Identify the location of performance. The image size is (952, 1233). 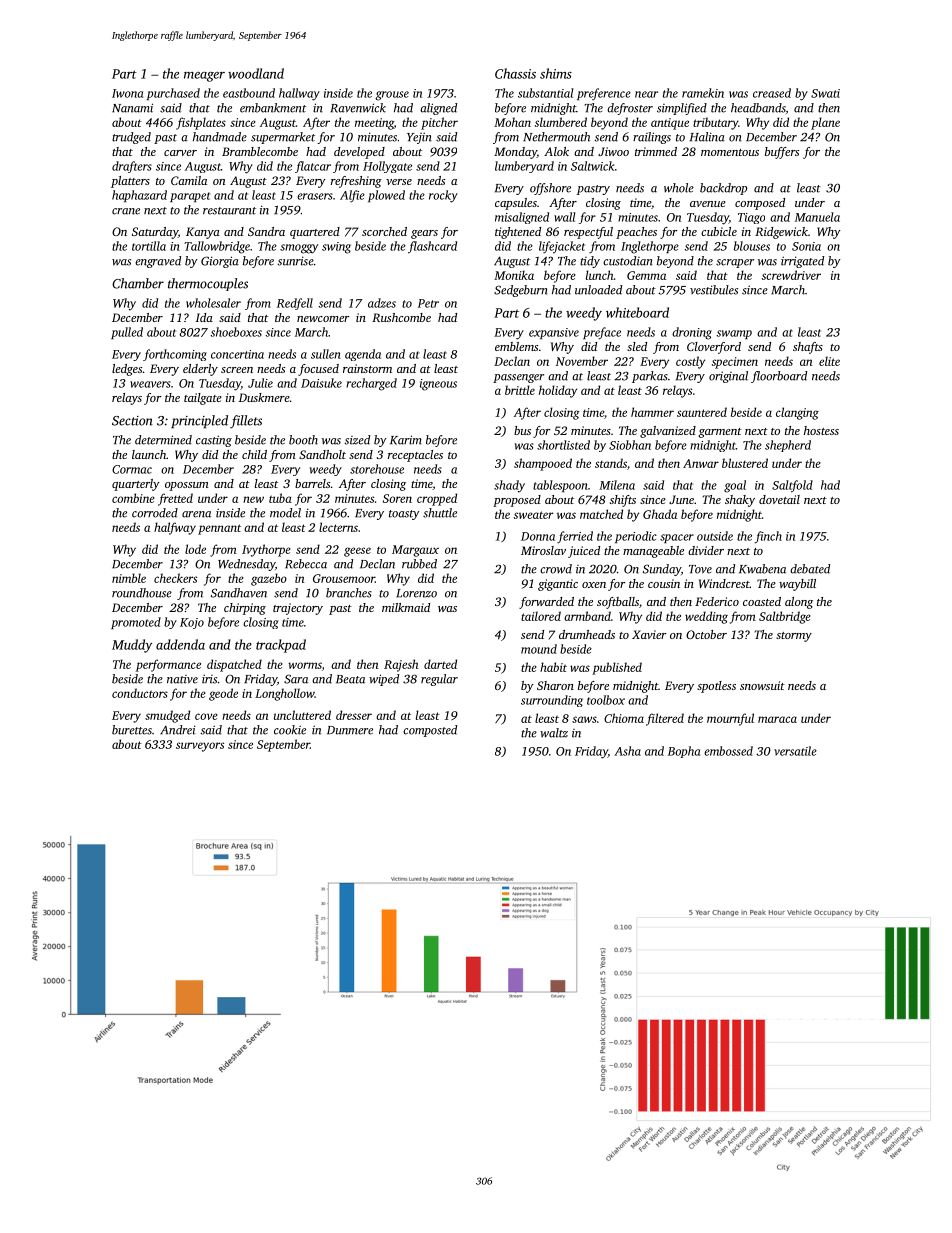
(168, 665).
